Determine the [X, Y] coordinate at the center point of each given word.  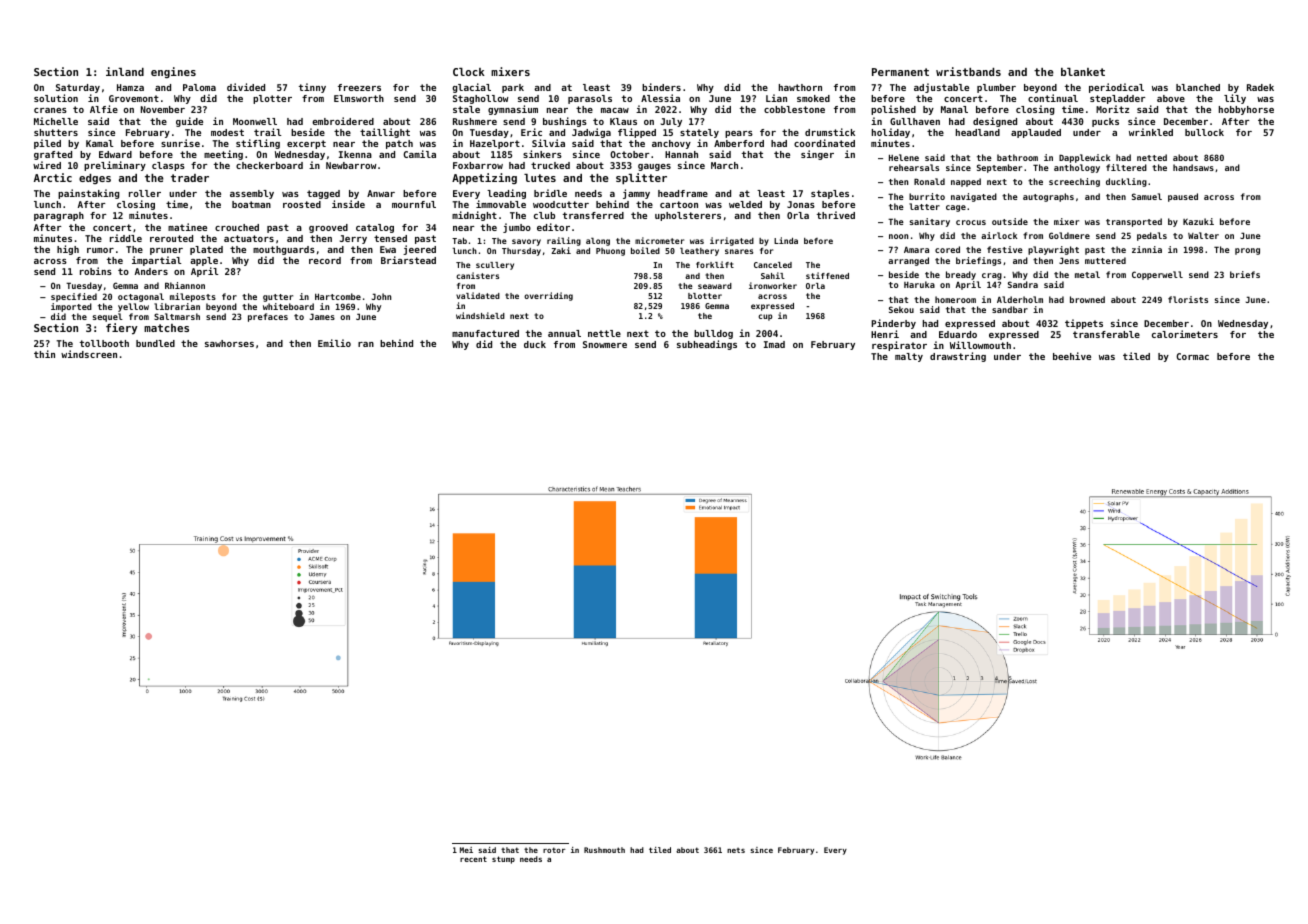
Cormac [1192, 356]
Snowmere [605, 344]
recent [473, 859]
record [325, 260]
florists [1188, 299]
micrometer [659, 240]
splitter [641, 179]
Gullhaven [915, 121]
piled [47, 144]
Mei [466, 850]
